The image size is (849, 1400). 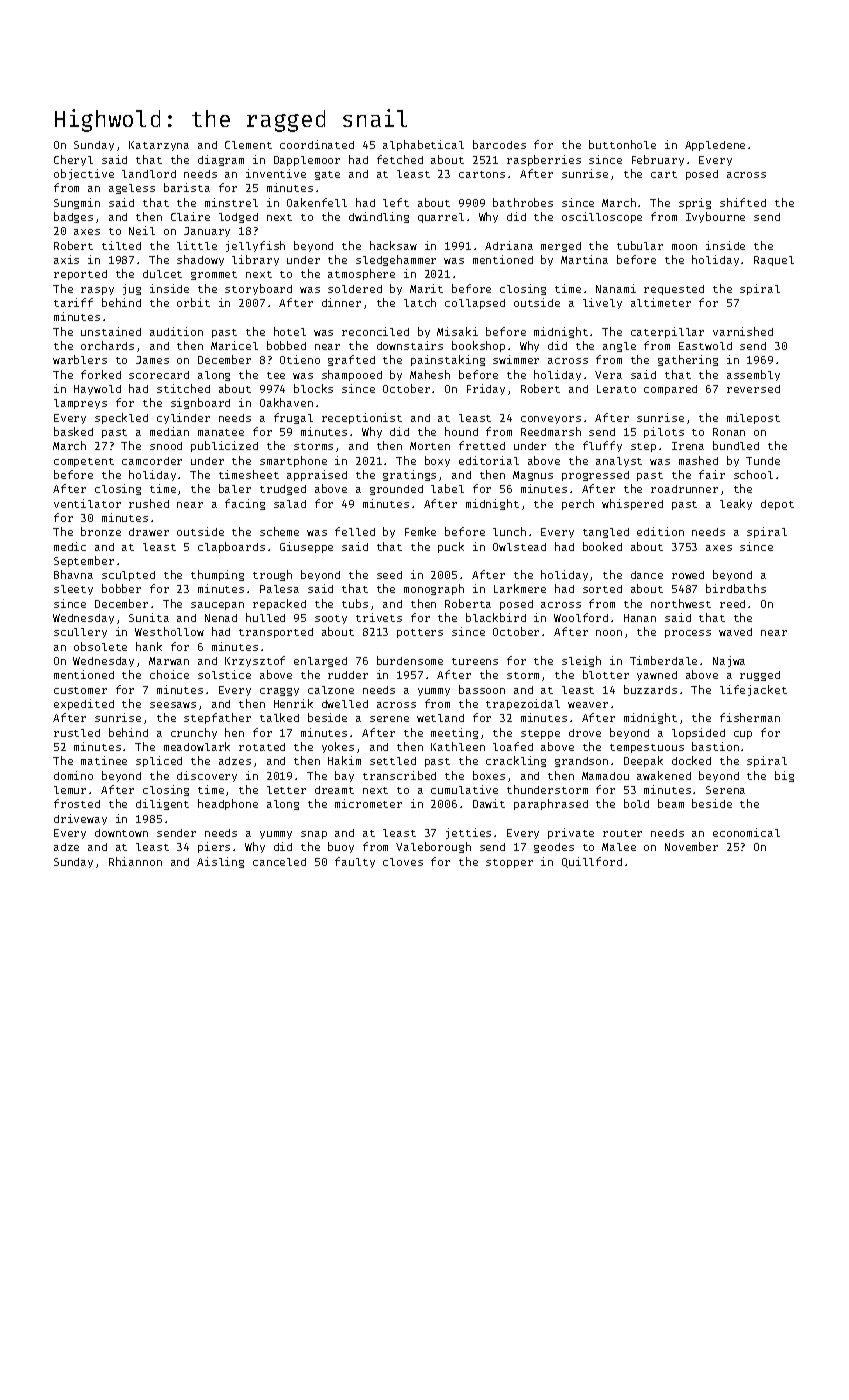 I want to click on receptionist, so click(x=362, y=418).
